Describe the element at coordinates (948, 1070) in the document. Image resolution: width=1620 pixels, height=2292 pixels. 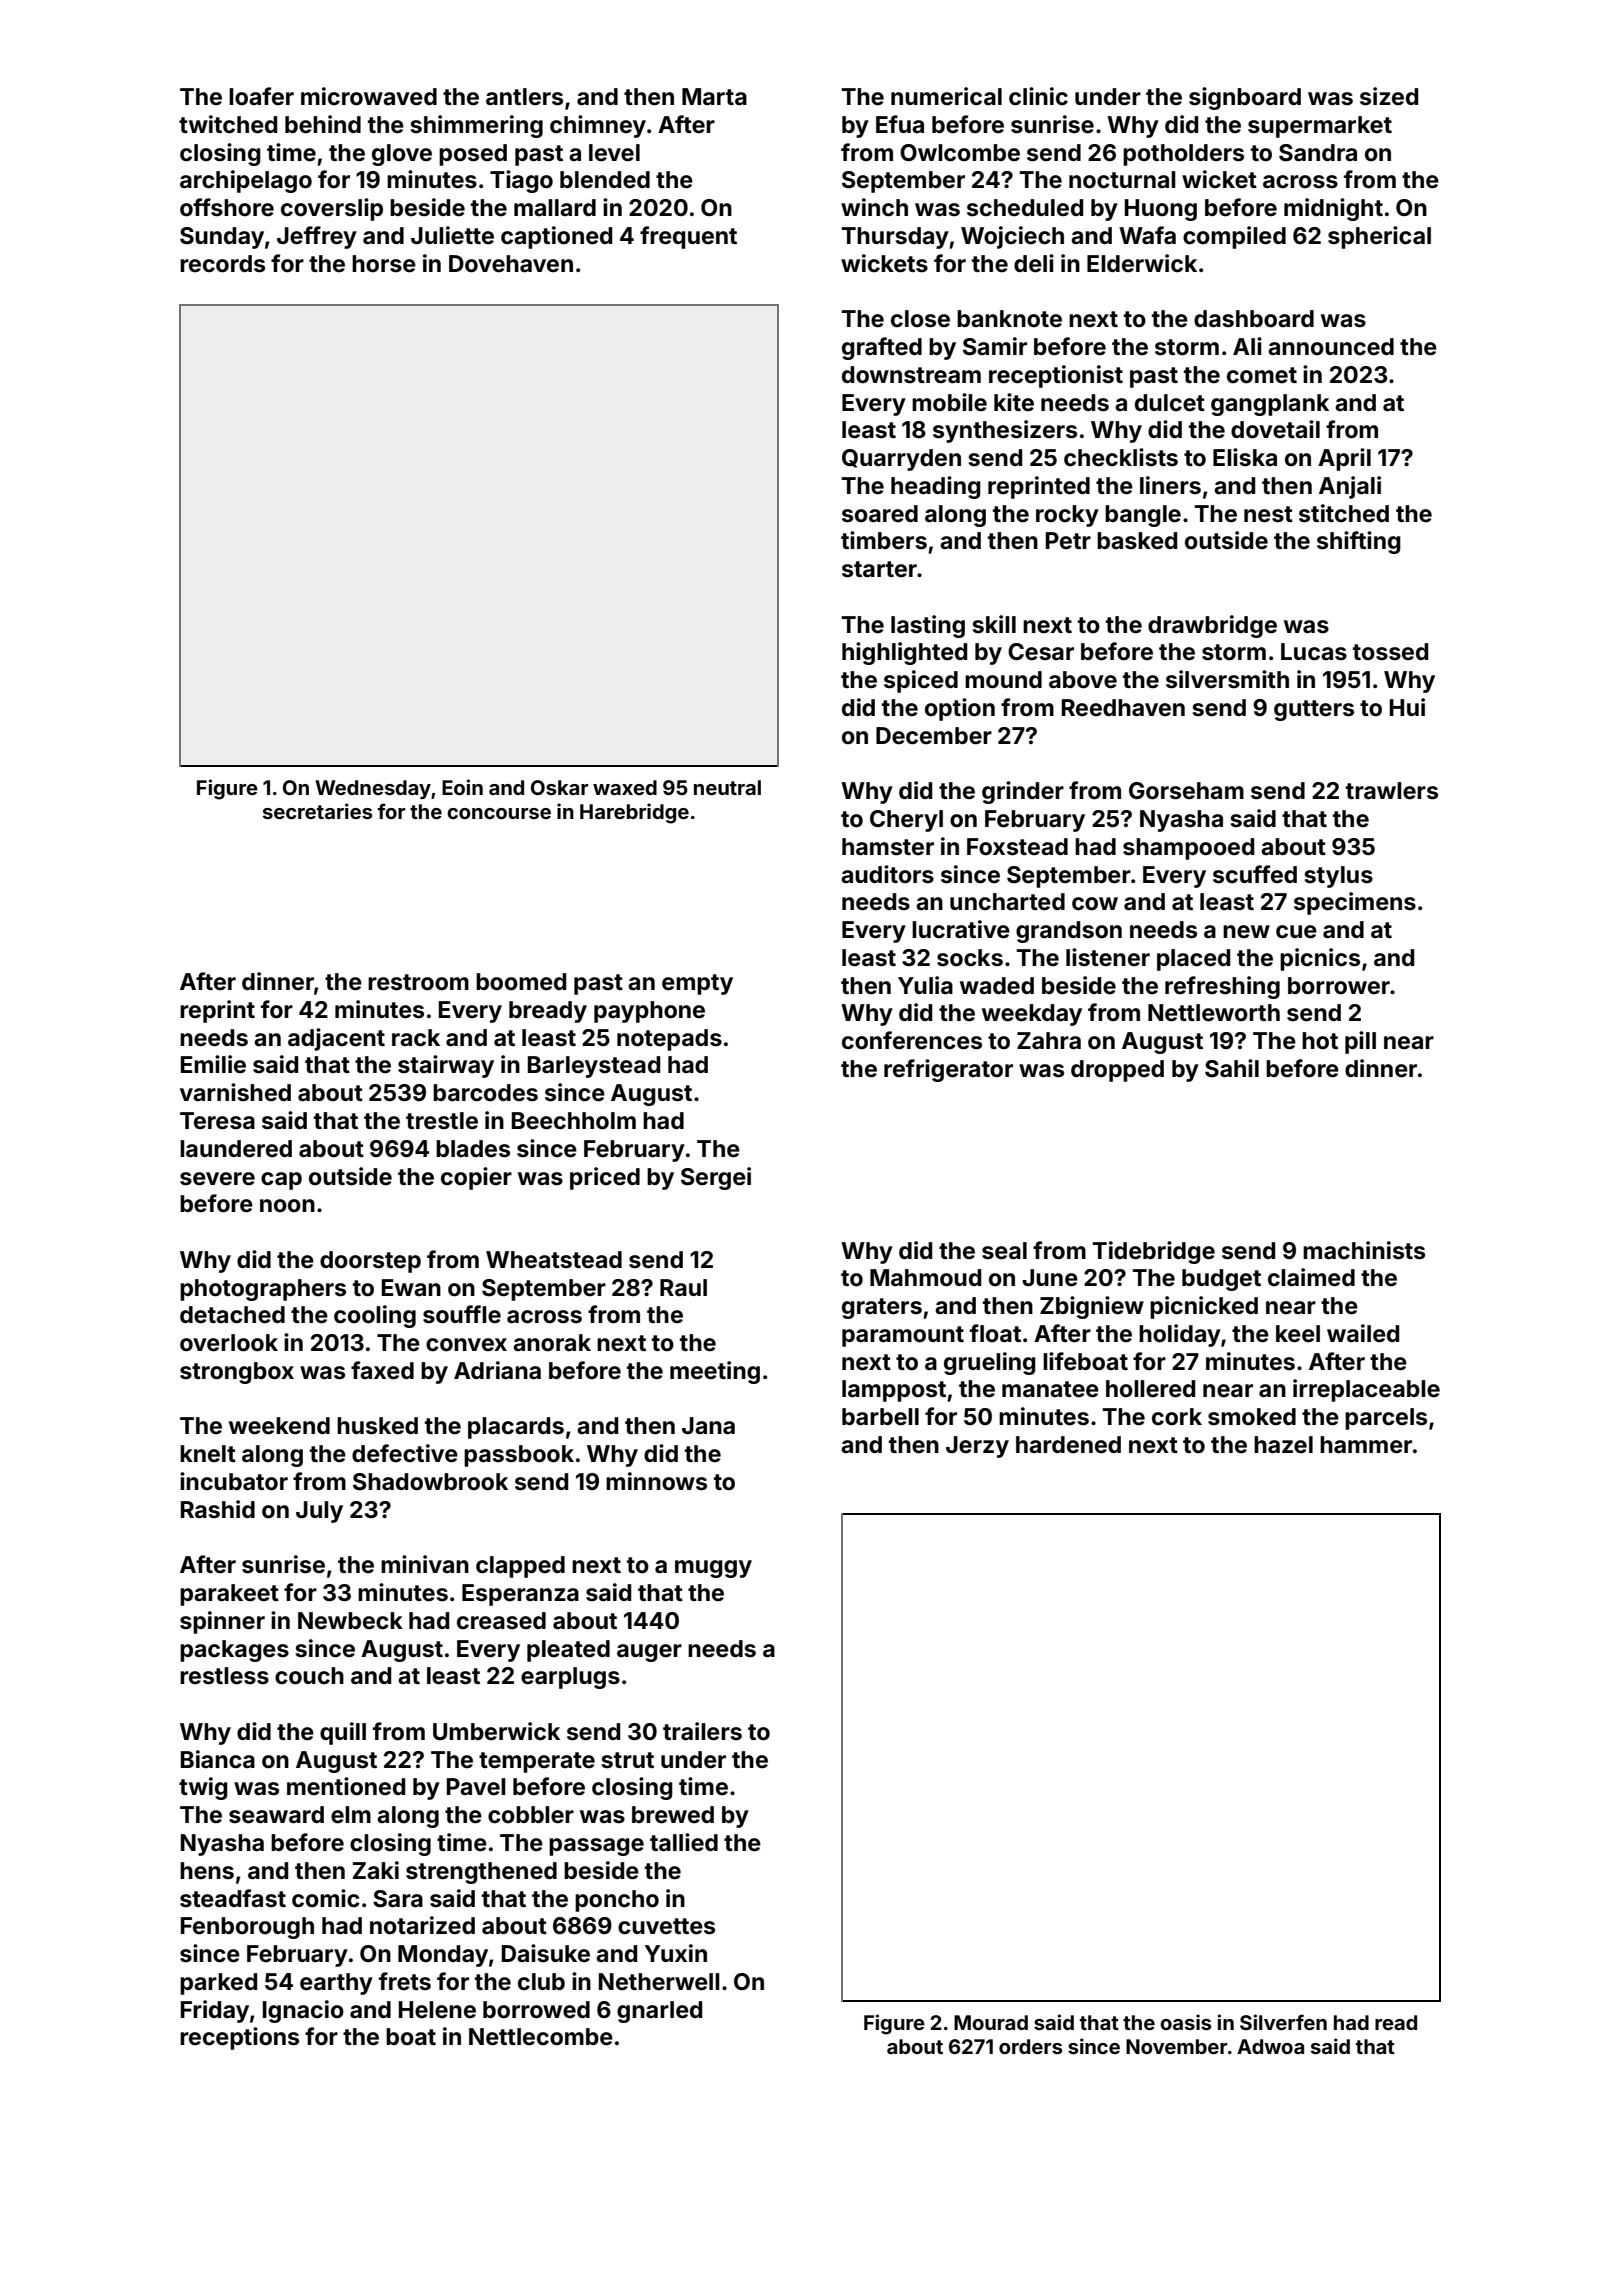
I see `refrigerator` at that location.
